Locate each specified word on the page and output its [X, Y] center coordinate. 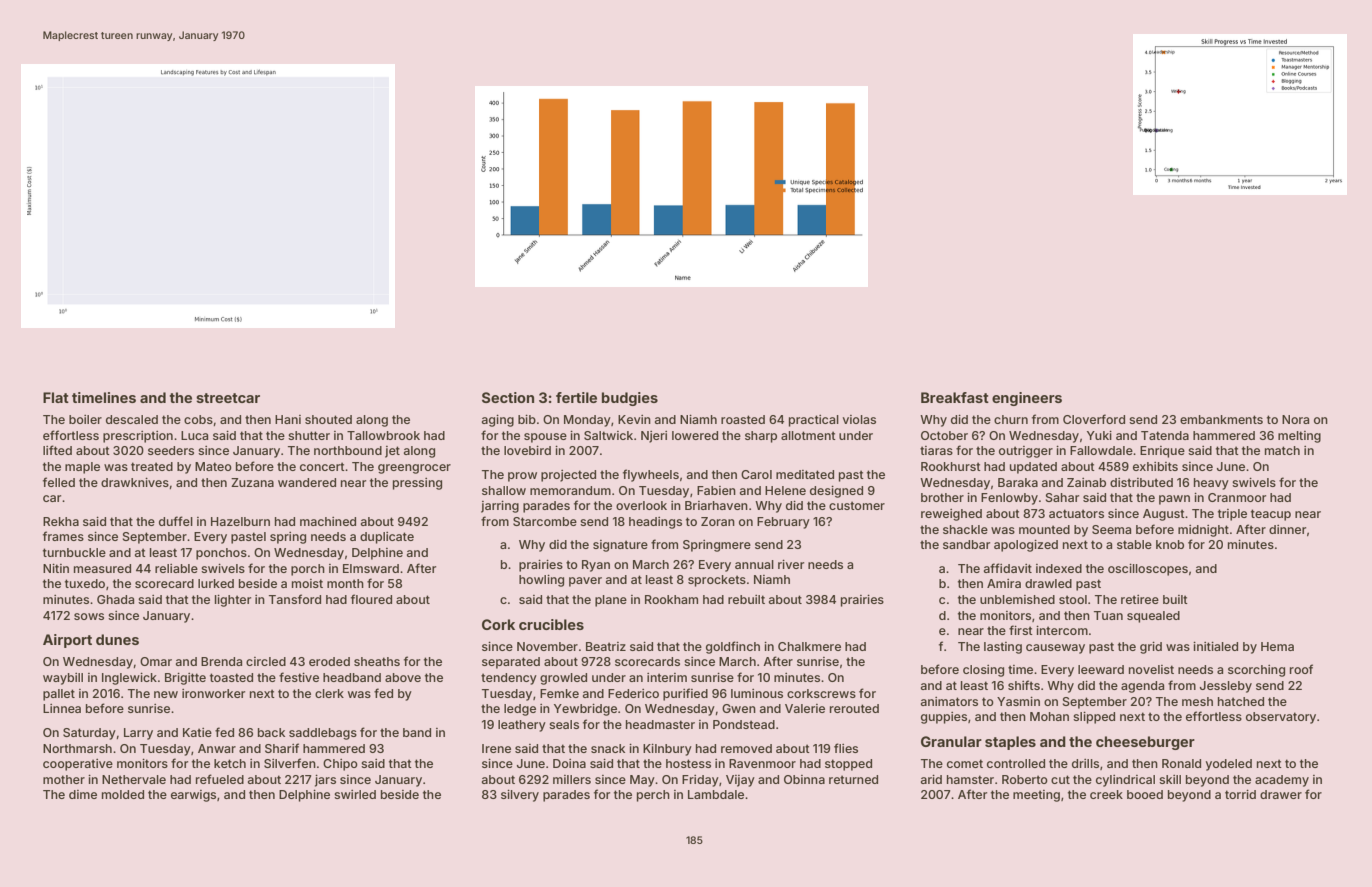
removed [746, 748]
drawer [1281, 794]
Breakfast [955, 397]
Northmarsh [77, 748]
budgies [630, 399]
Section [508, 397]
